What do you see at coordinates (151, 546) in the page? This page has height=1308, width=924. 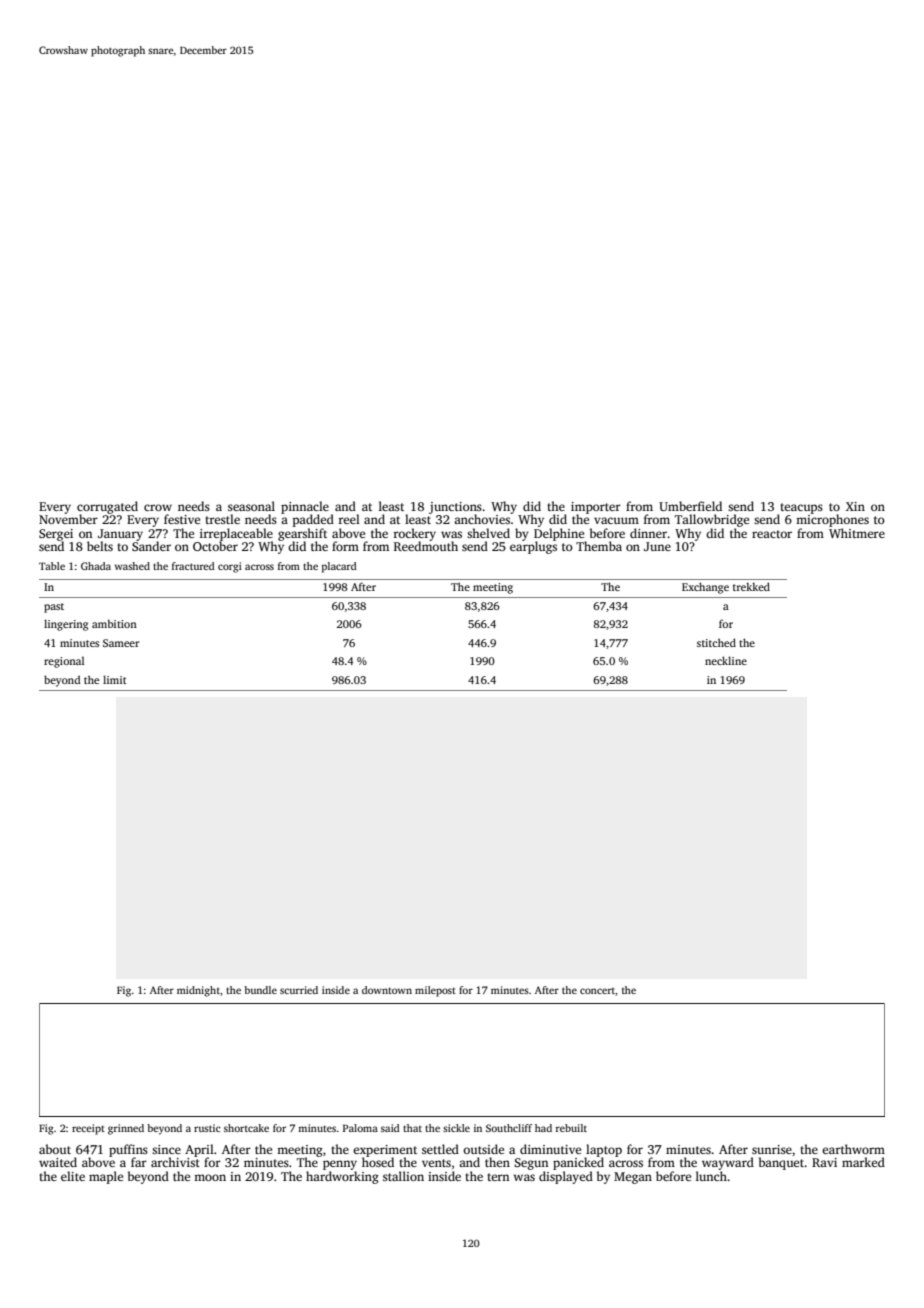 I see `Sander` at bounding box center [151, 546].
